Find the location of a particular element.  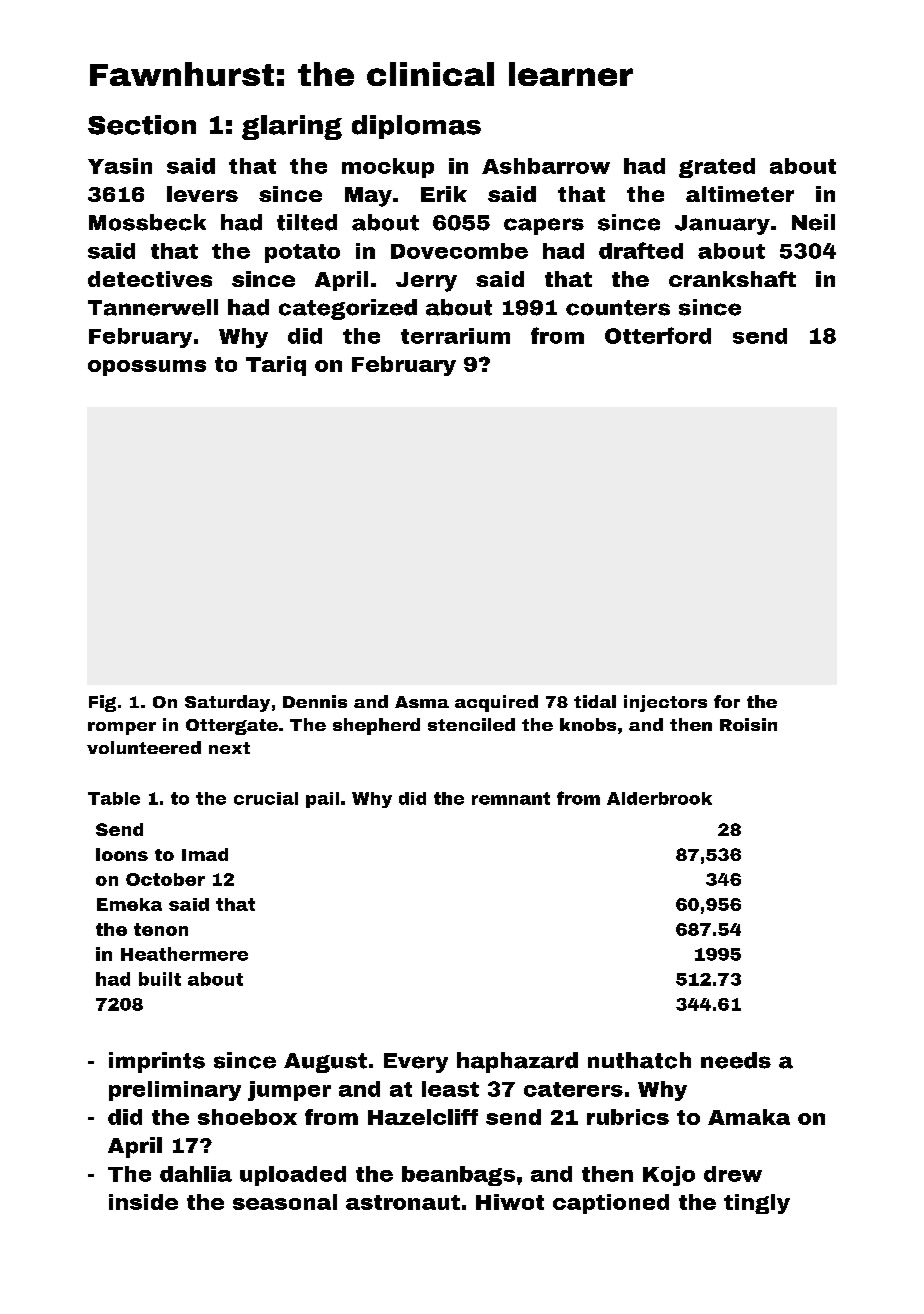

needs is located at coordinates (736, 1060).
